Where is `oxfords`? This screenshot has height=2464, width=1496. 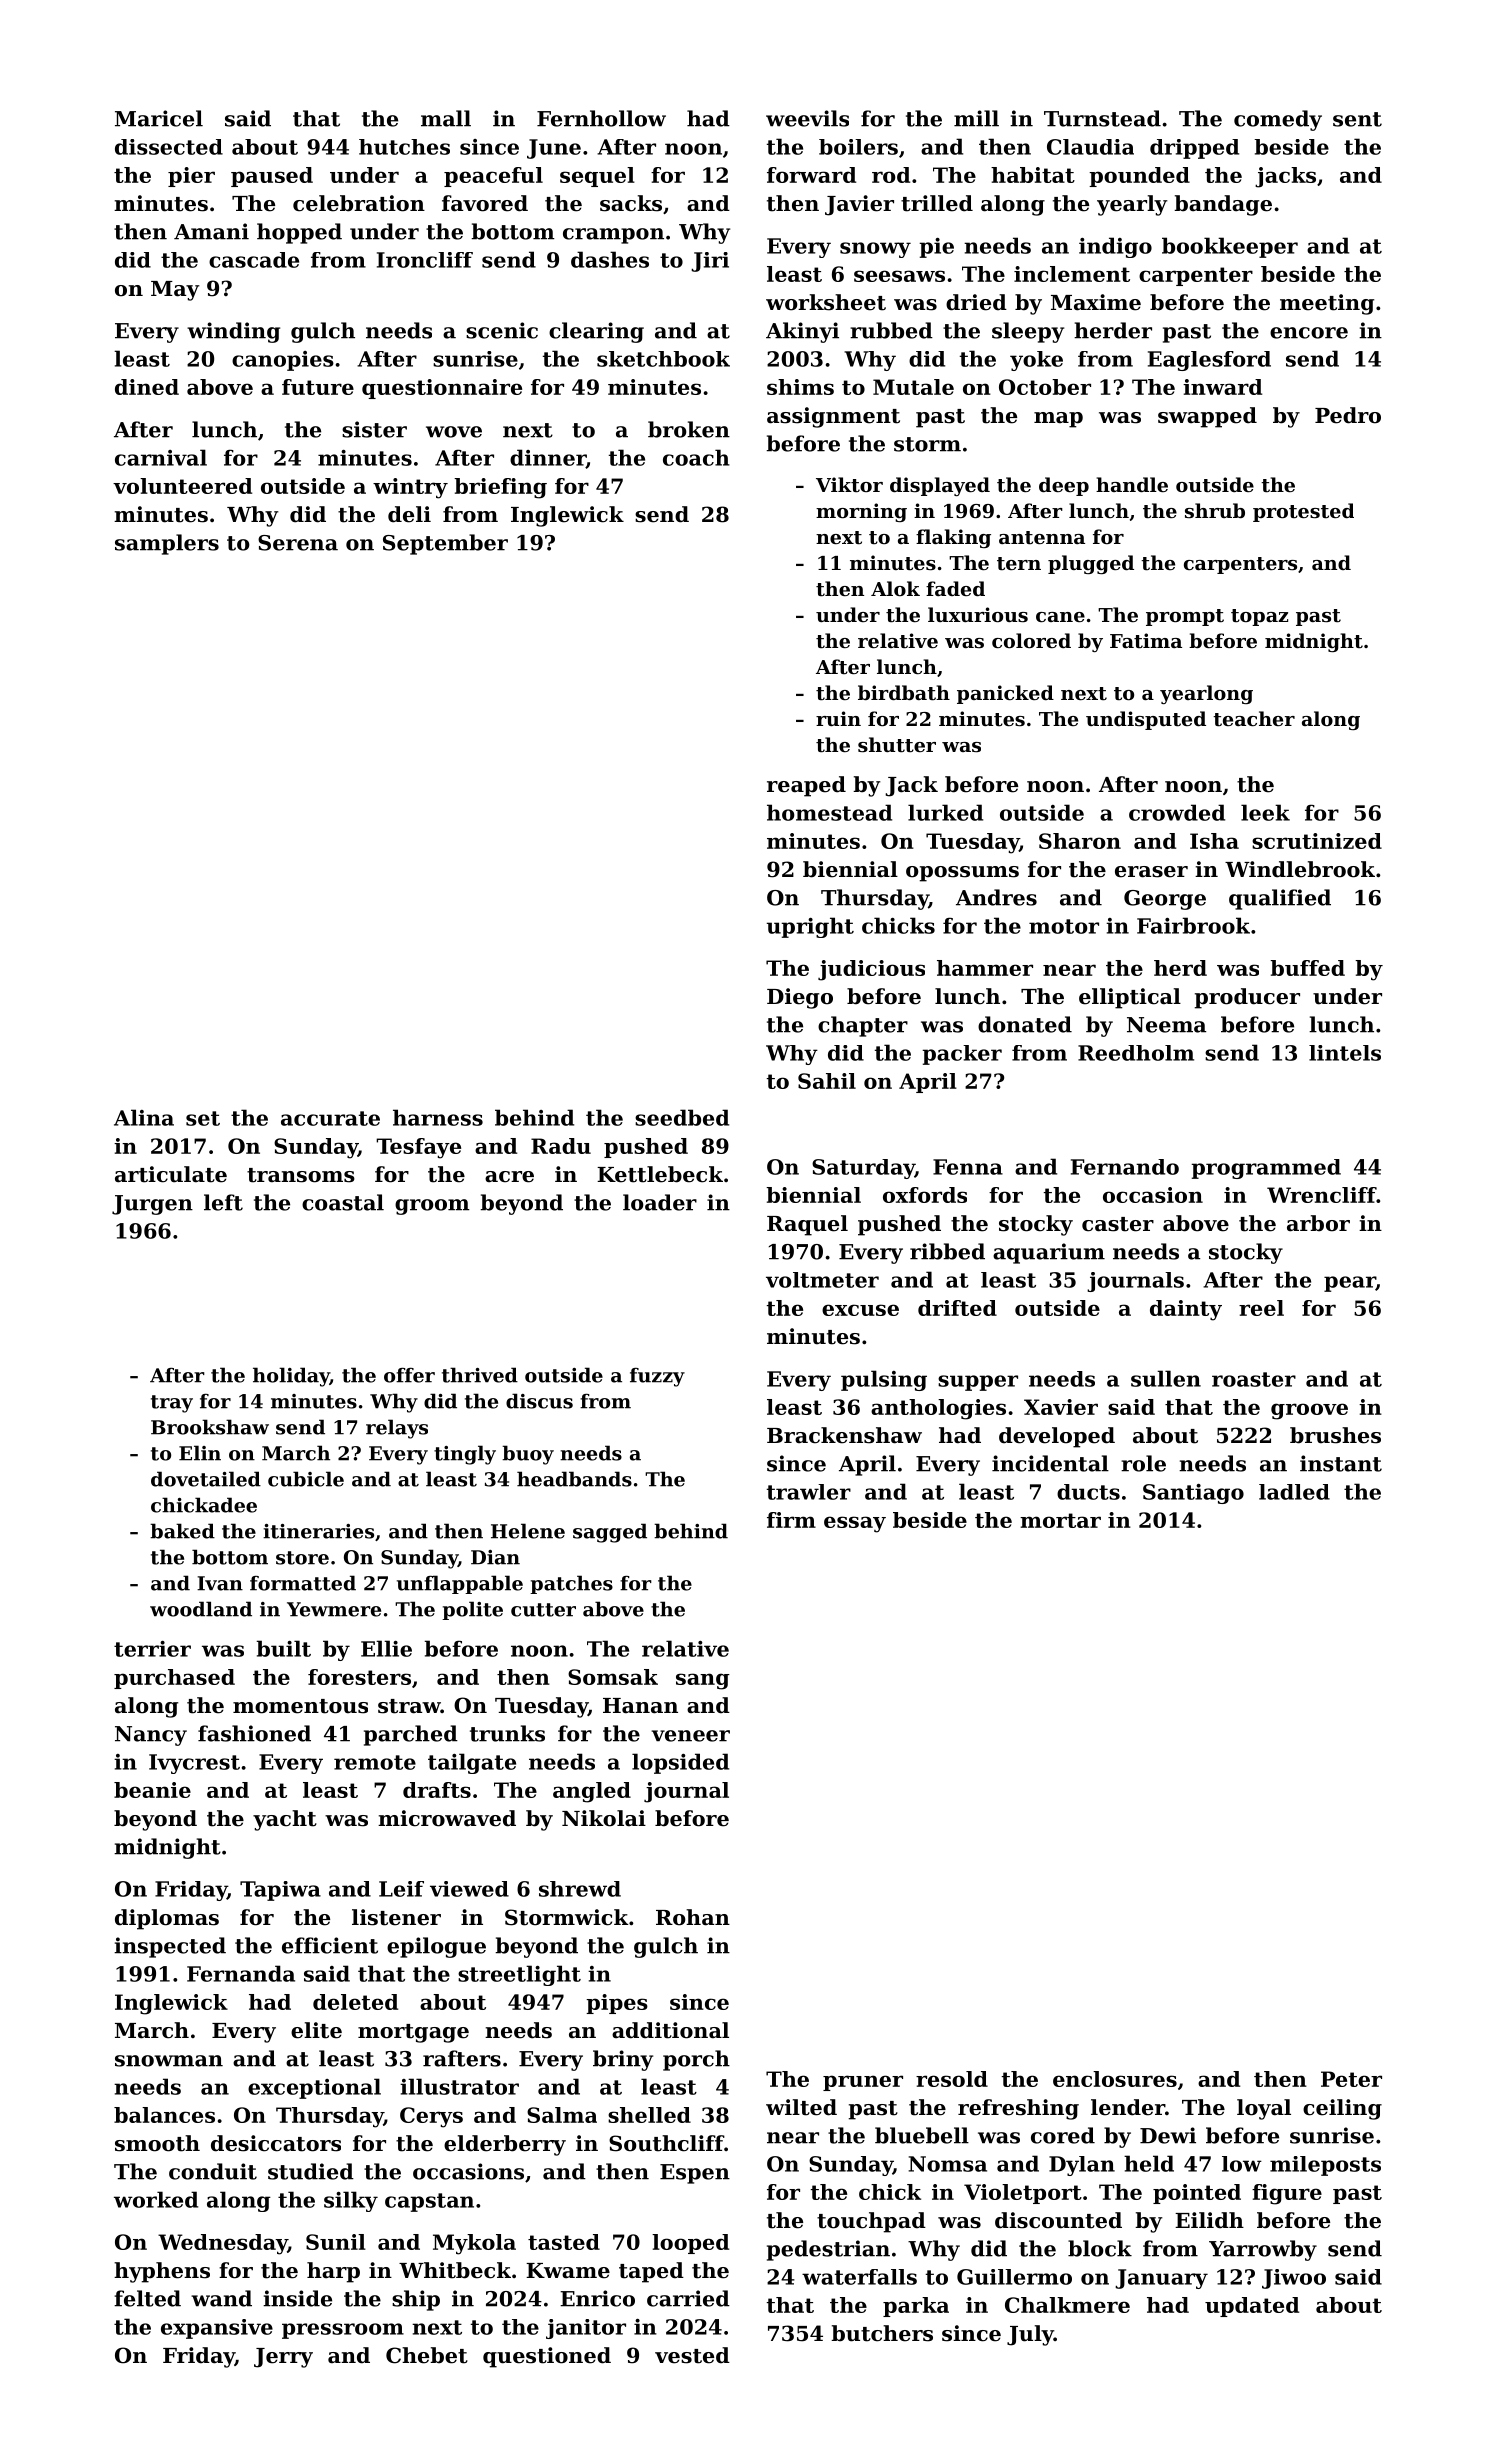
oxfords is located at coordinates (925, 1195).
